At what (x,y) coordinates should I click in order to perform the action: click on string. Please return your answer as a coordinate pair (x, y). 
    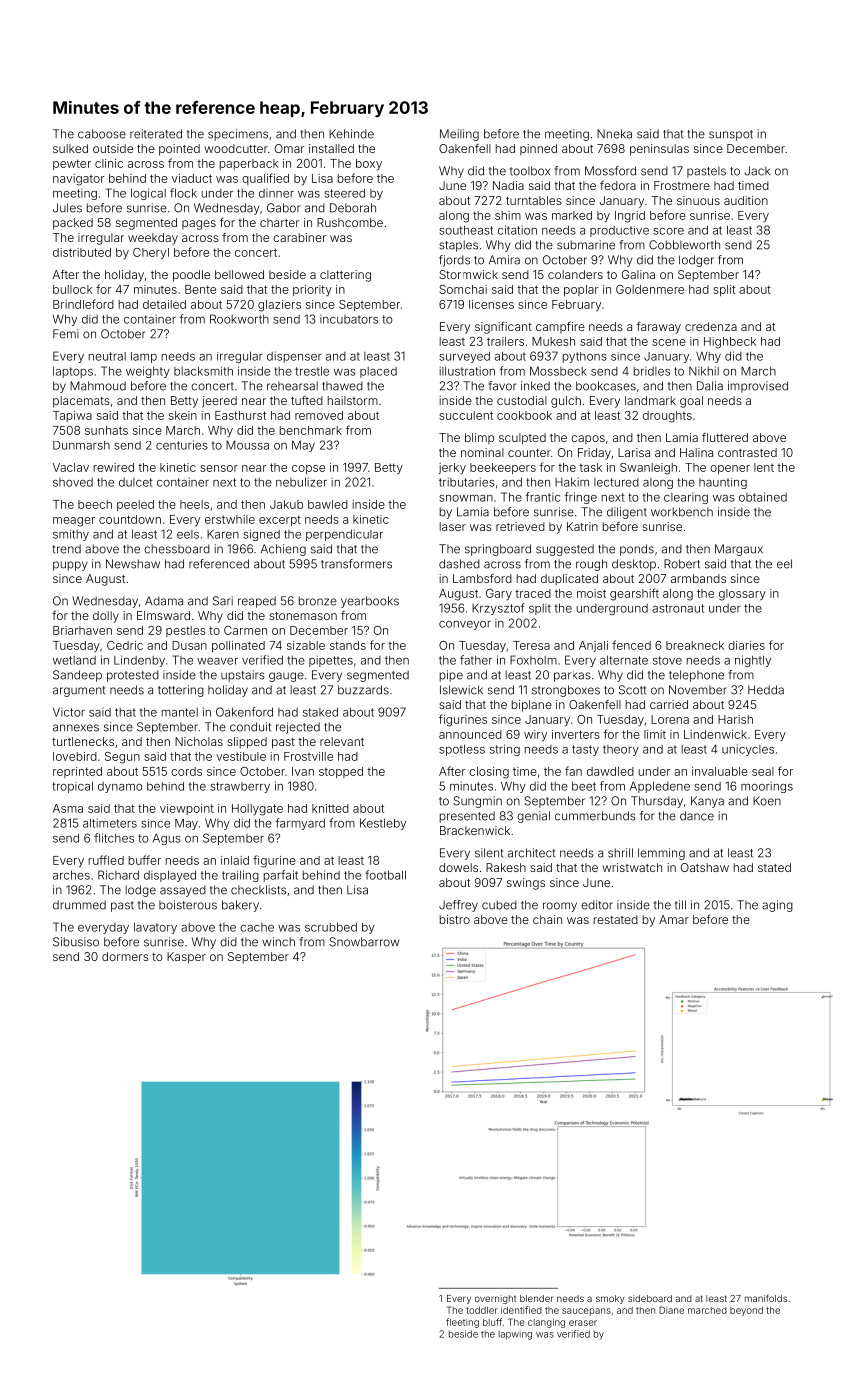
    Looking at the image, I should click on (505, 750).
